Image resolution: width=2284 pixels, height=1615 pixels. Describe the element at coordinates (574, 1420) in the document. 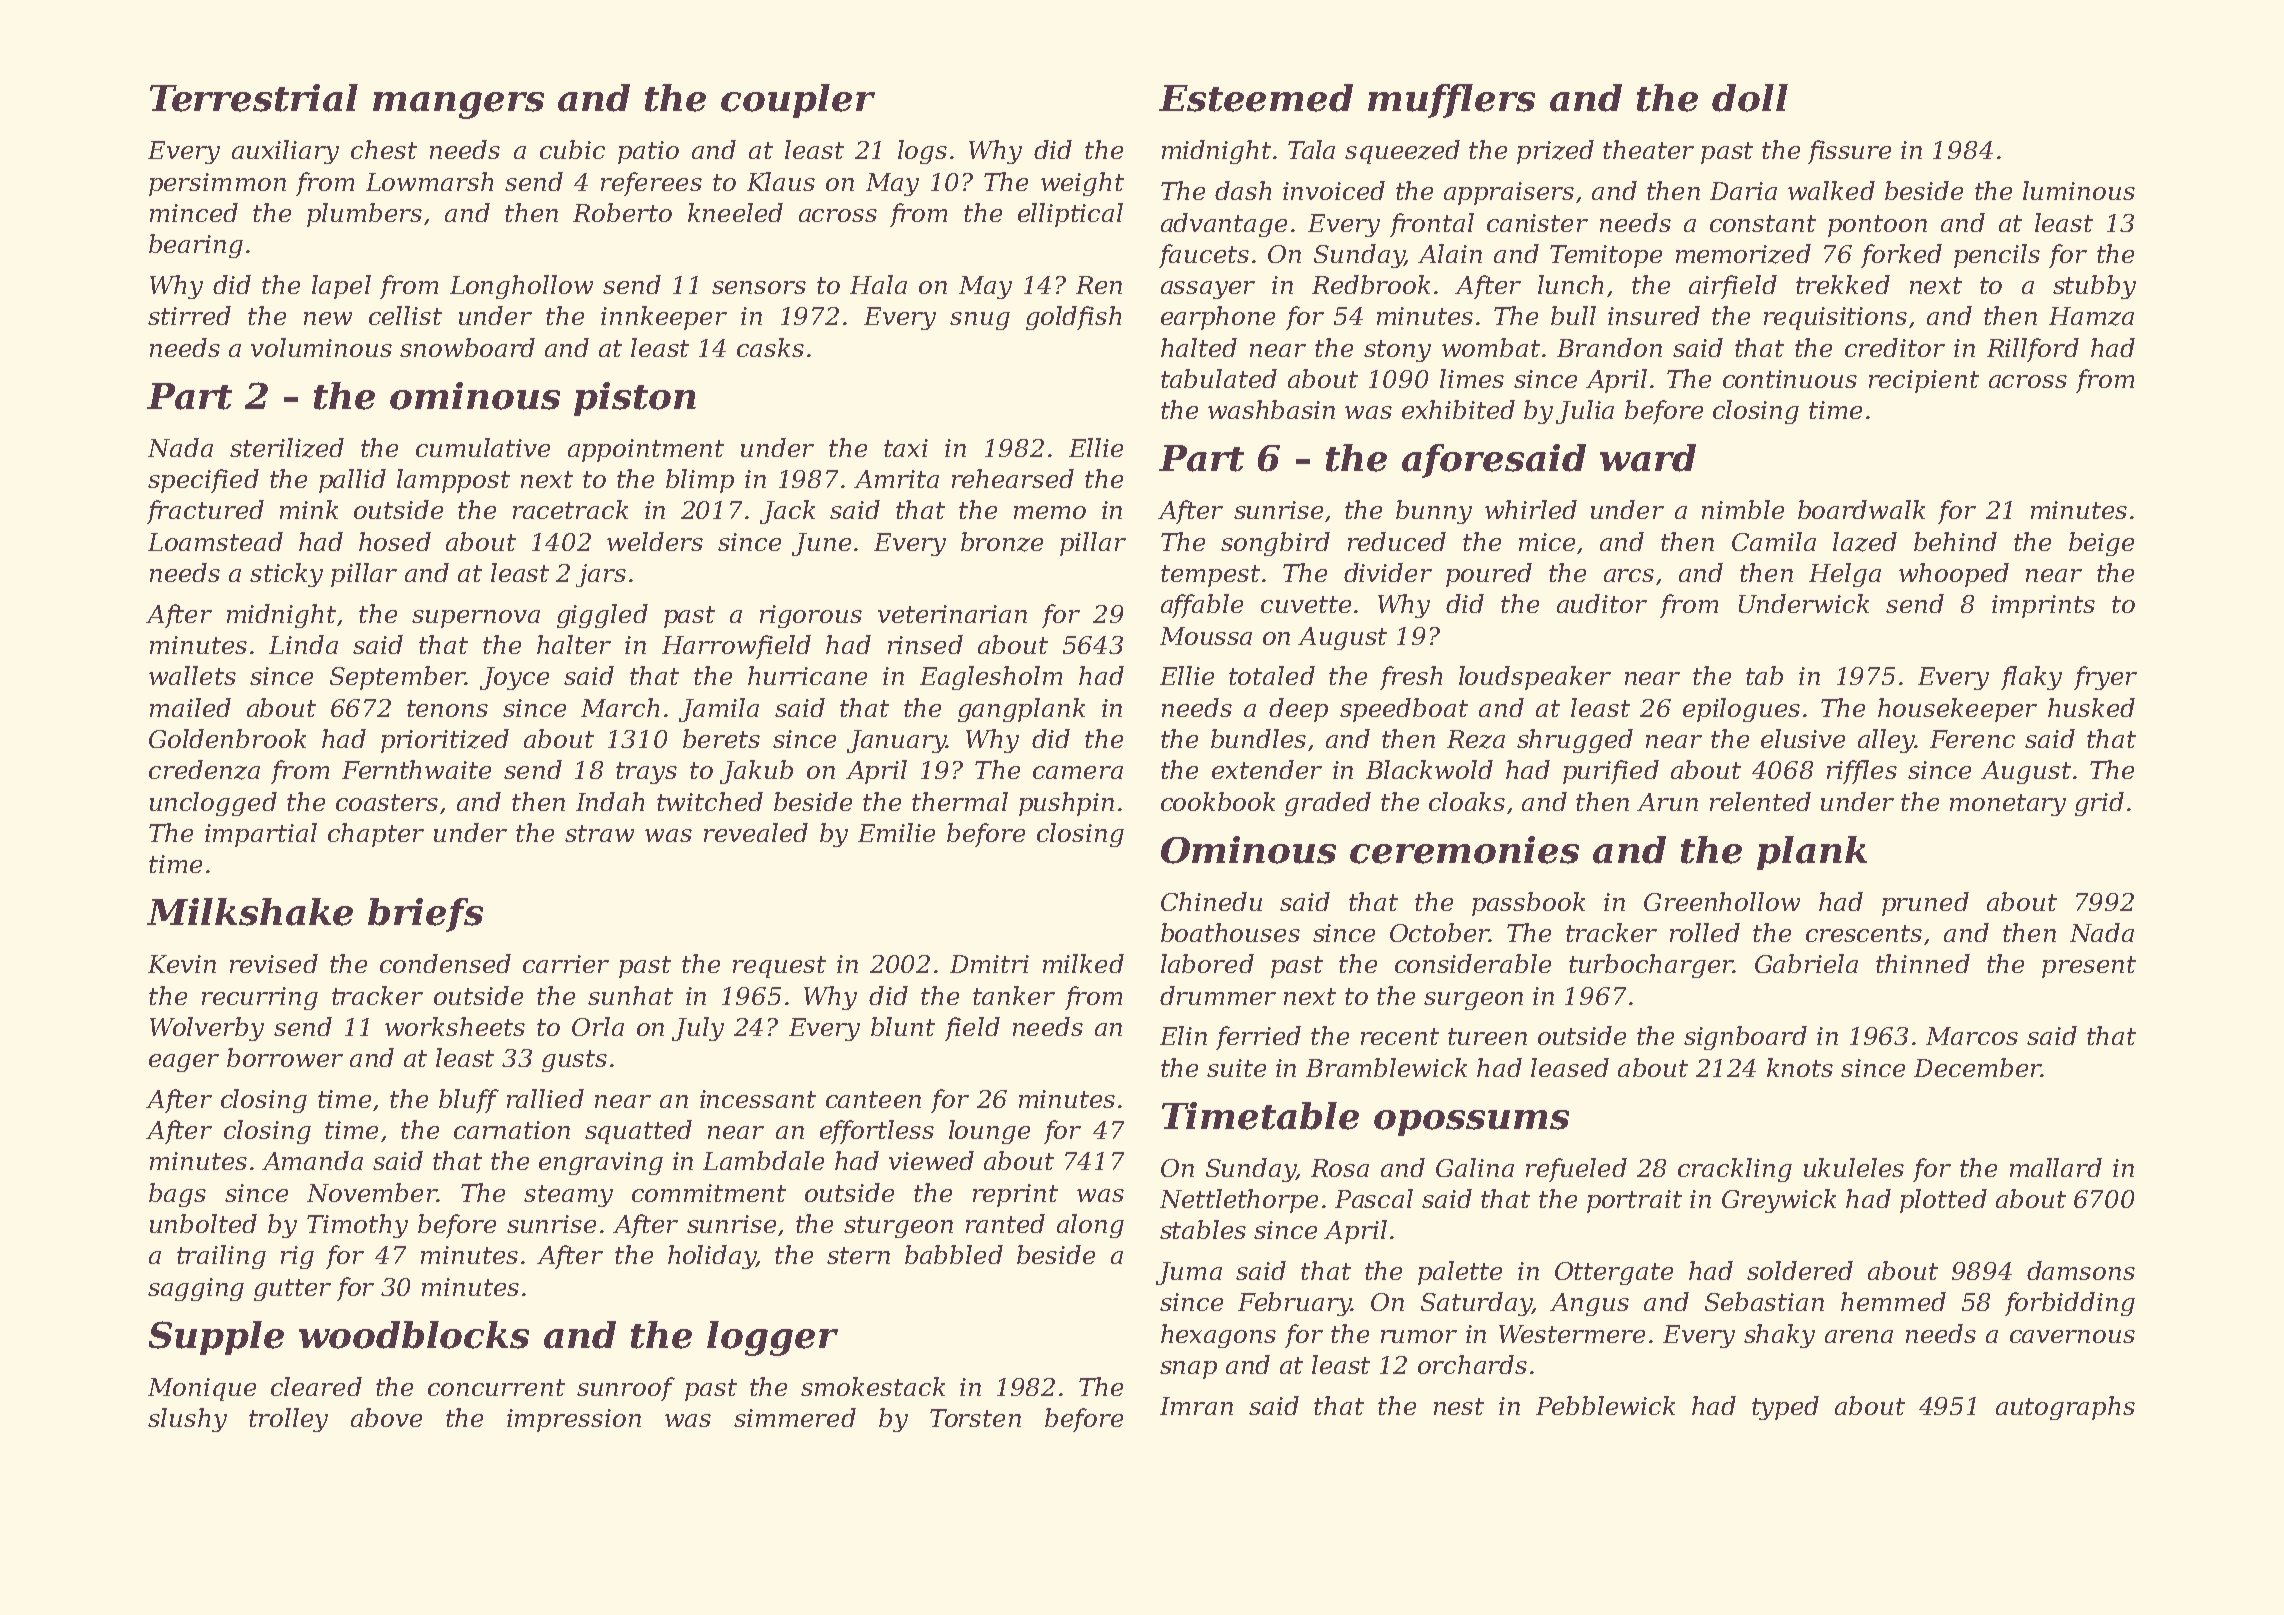

I see `impression` at that location.
